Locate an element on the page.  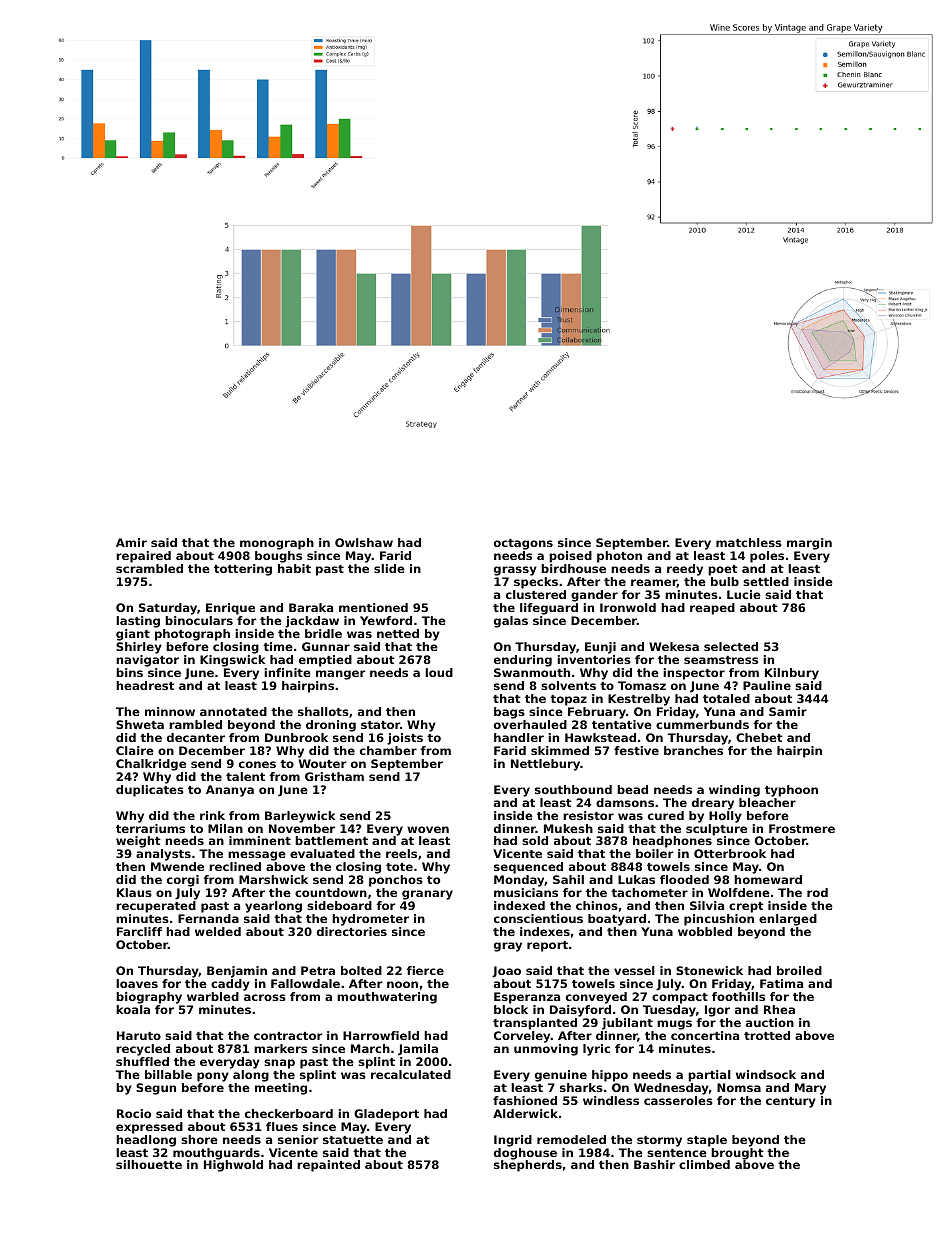
netted is located at coordinates (398, 633).
